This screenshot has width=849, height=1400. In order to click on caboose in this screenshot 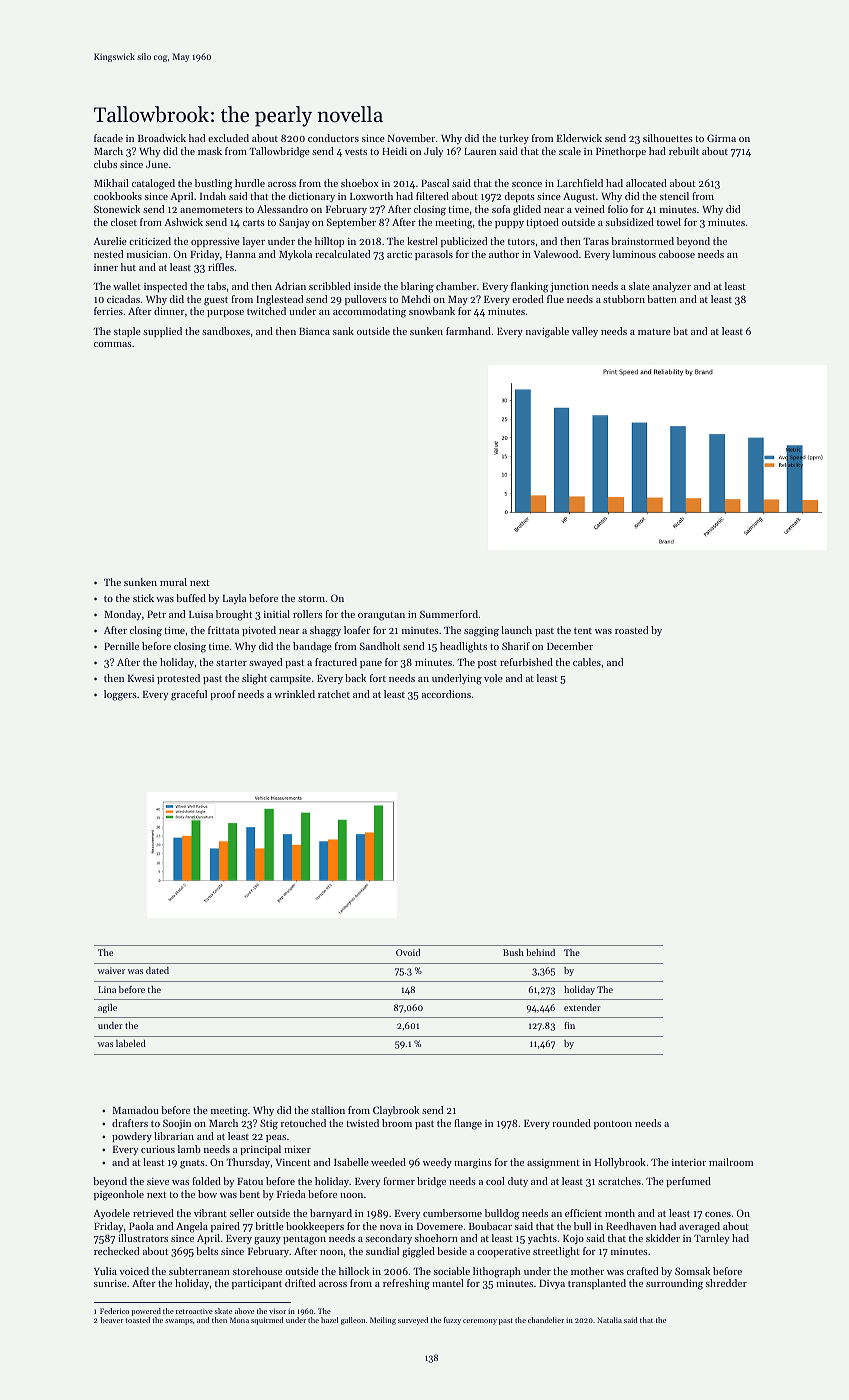, I will do `click(677, 254)`.
